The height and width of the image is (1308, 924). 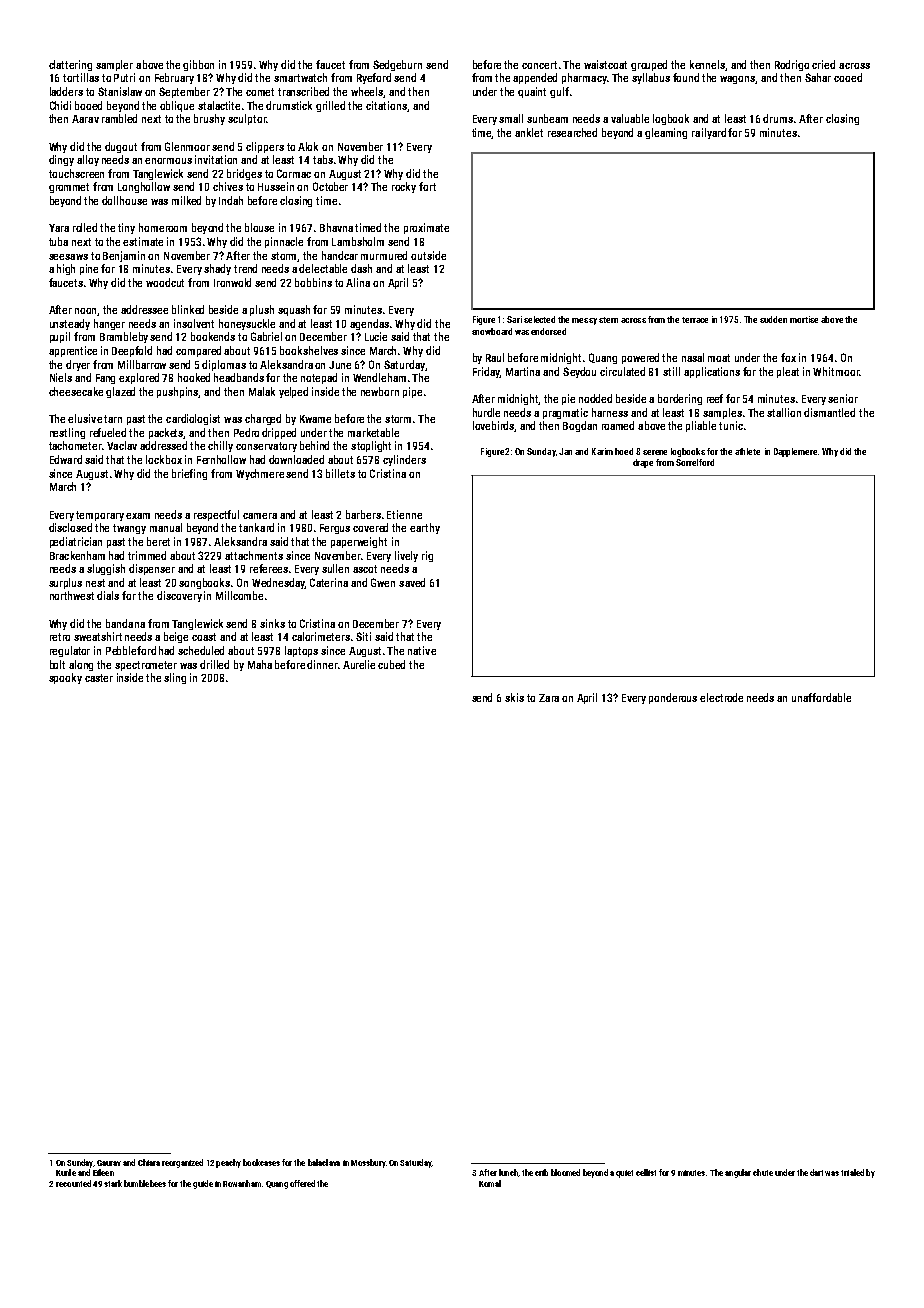 I want to click on saved, so click(x=412, y=582).
